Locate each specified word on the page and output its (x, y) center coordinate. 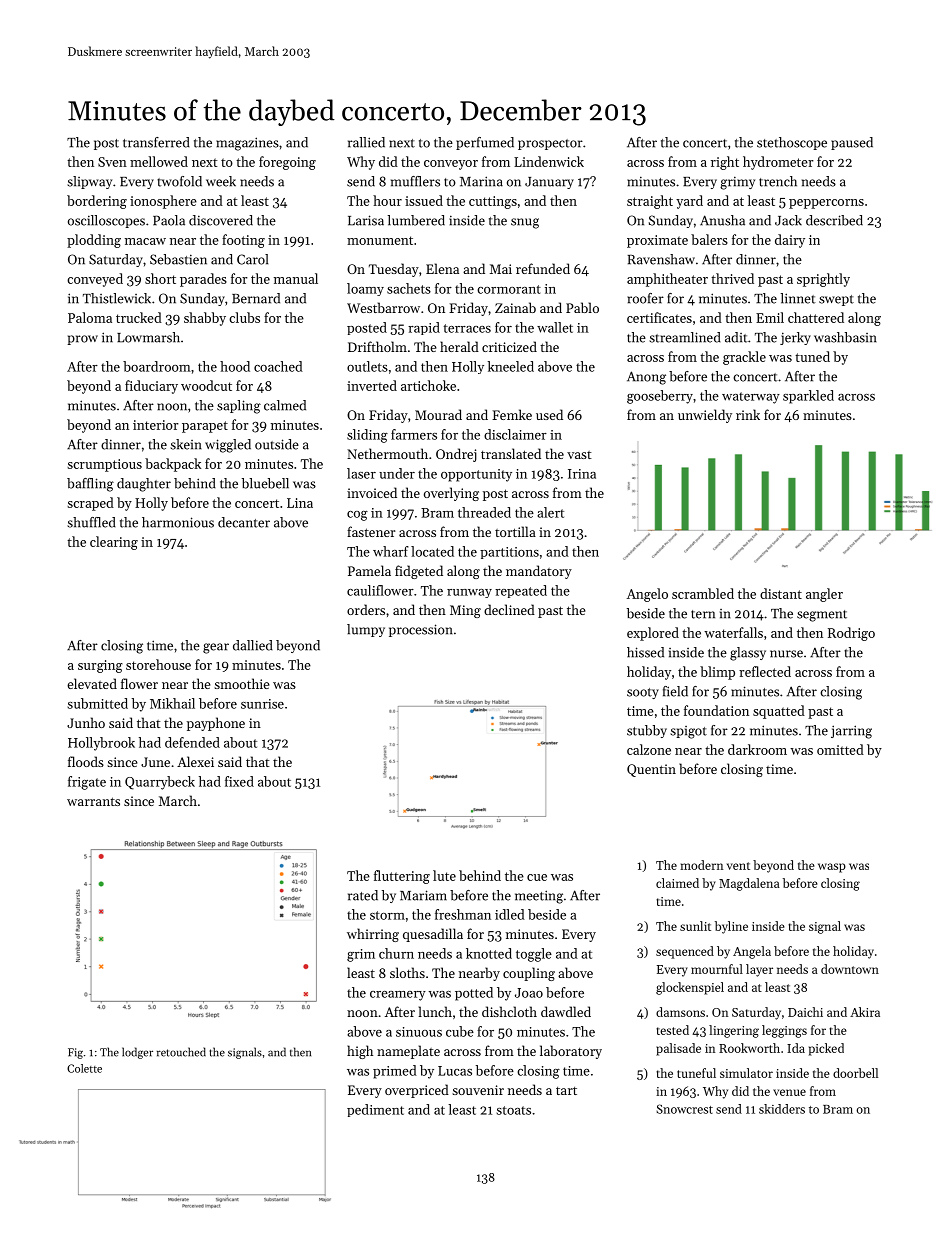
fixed (239, 781)
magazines (247, 144)
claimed (677, 883)
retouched (181, 1052)
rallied (366, 142)
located (432, 551)
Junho (86, 722)
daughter (144, 485)
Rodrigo (851, 634)
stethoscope (792, 143)
